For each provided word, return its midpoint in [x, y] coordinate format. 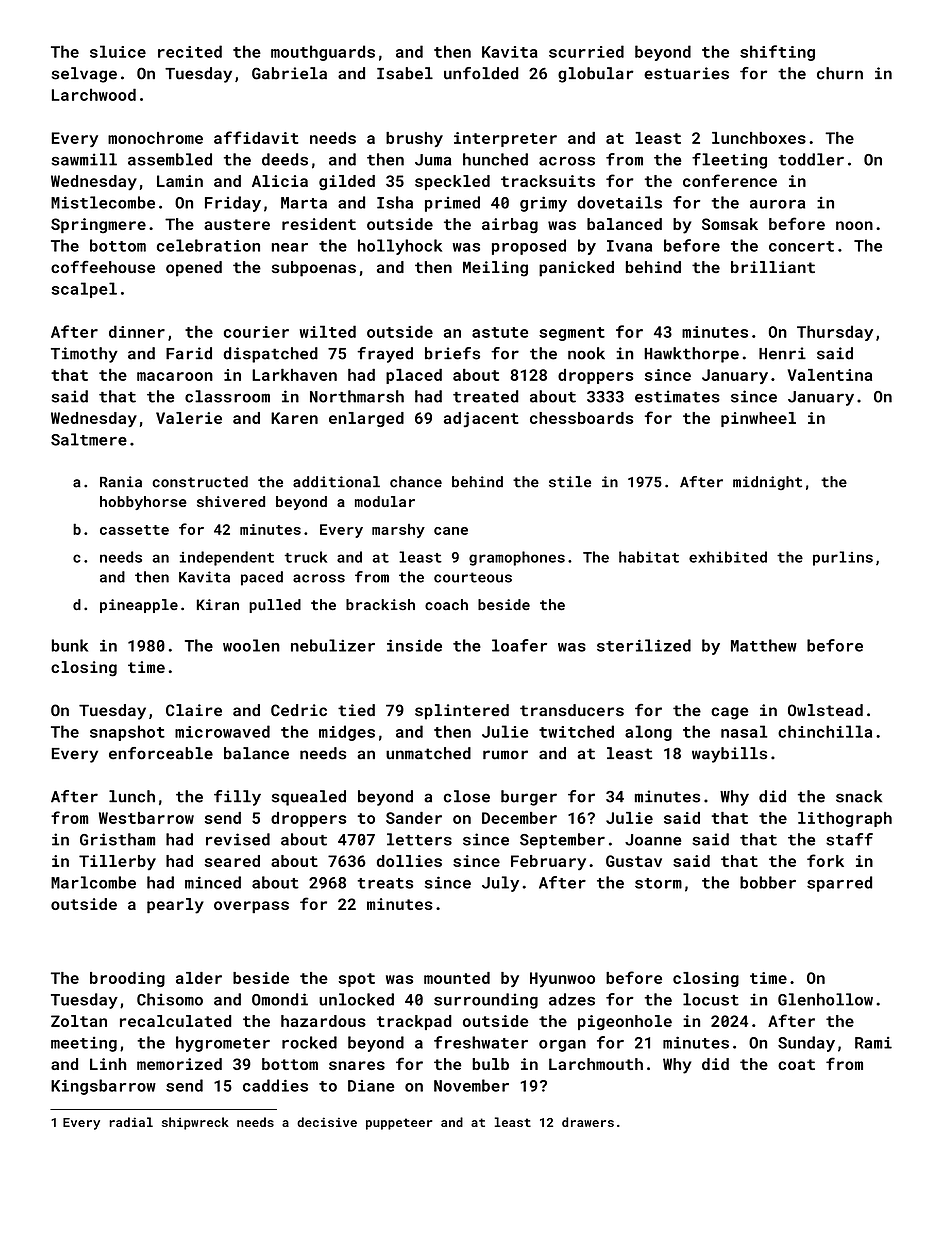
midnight [767, 483]
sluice [118, 51]
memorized [179, 1064]
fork [825, 860]
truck [305, 557]
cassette [134, 530]
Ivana [629, 246]
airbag [510, 226]
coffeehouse [103, 267]
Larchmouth [596, 1064]
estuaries [686, 73]
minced [213, 882]
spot [356, 980]
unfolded [481, 73]
